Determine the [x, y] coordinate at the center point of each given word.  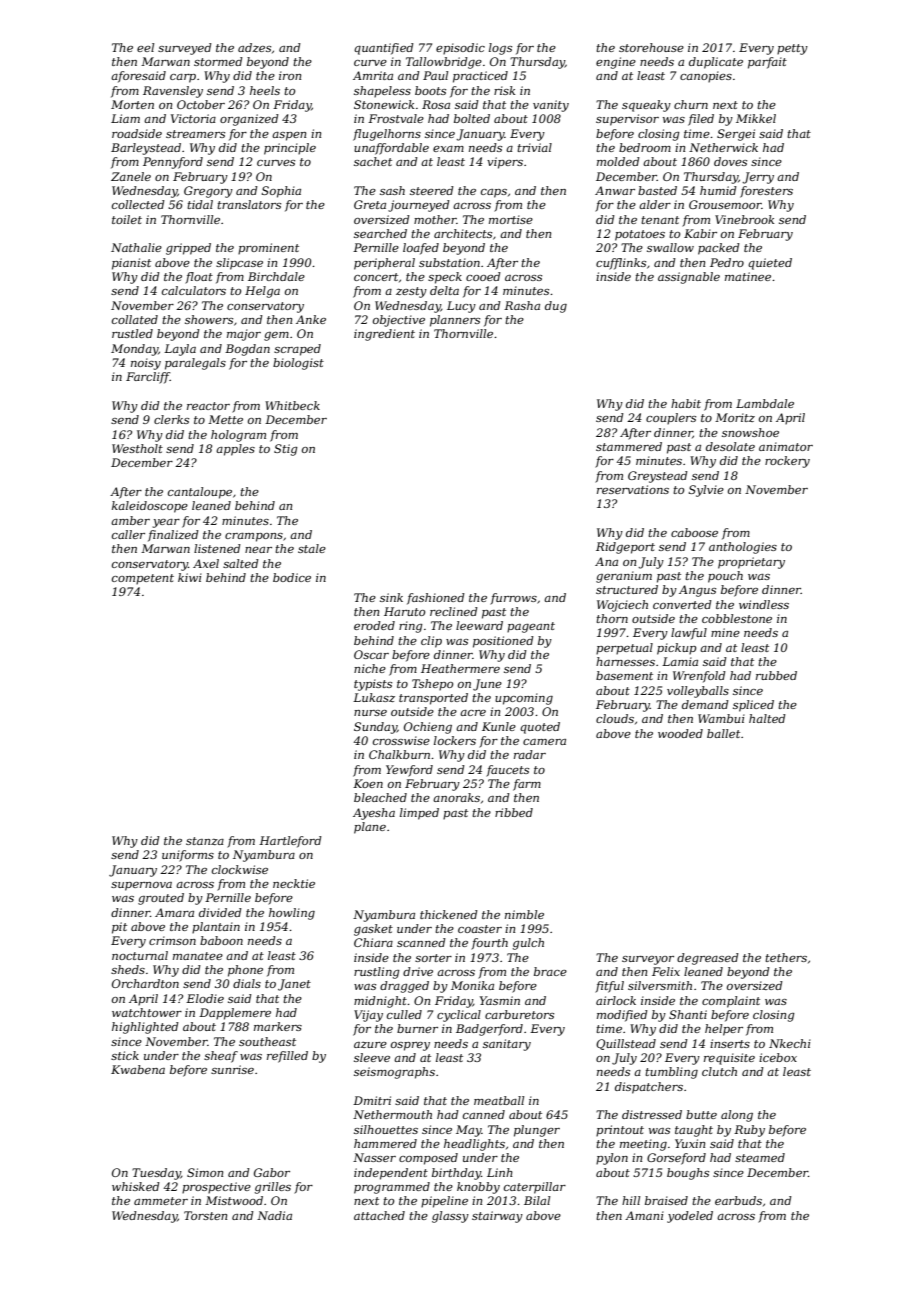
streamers [195, 134]
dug [556, 307]
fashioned [436, 599]
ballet [723, 733]
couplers [671, 419]
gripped [188, 249]
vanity [551, 106]
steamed [760, 1157]
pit [119, 928]
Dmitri [372, 1100]
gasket [373, 930]
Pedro [727, 262]
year [166, 523]
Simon [205, 1172]
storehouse [651, 47]
